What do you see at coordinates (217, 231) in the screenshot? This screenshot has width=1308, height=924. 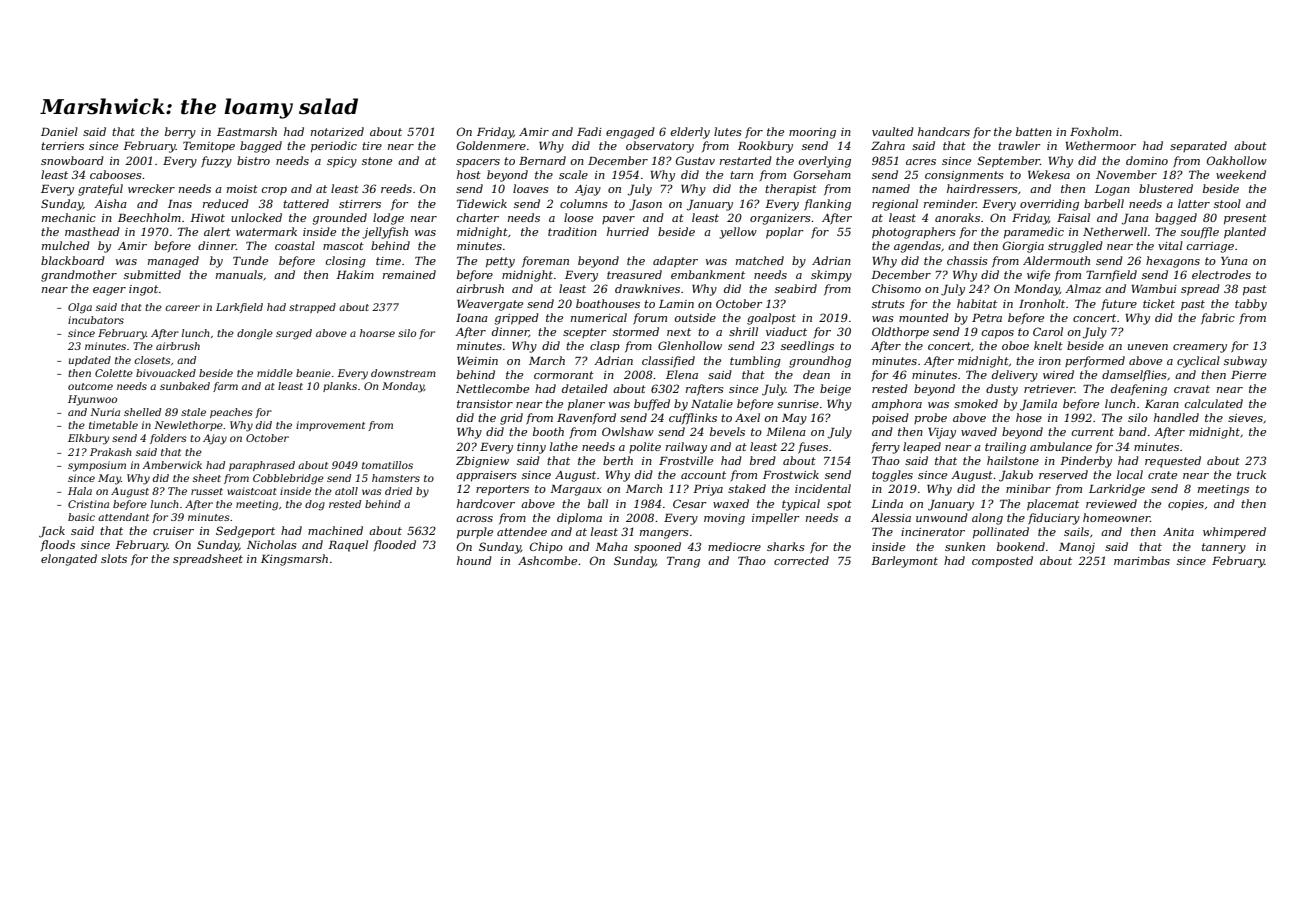 I see `alert` at bounding box center [217, 231].
